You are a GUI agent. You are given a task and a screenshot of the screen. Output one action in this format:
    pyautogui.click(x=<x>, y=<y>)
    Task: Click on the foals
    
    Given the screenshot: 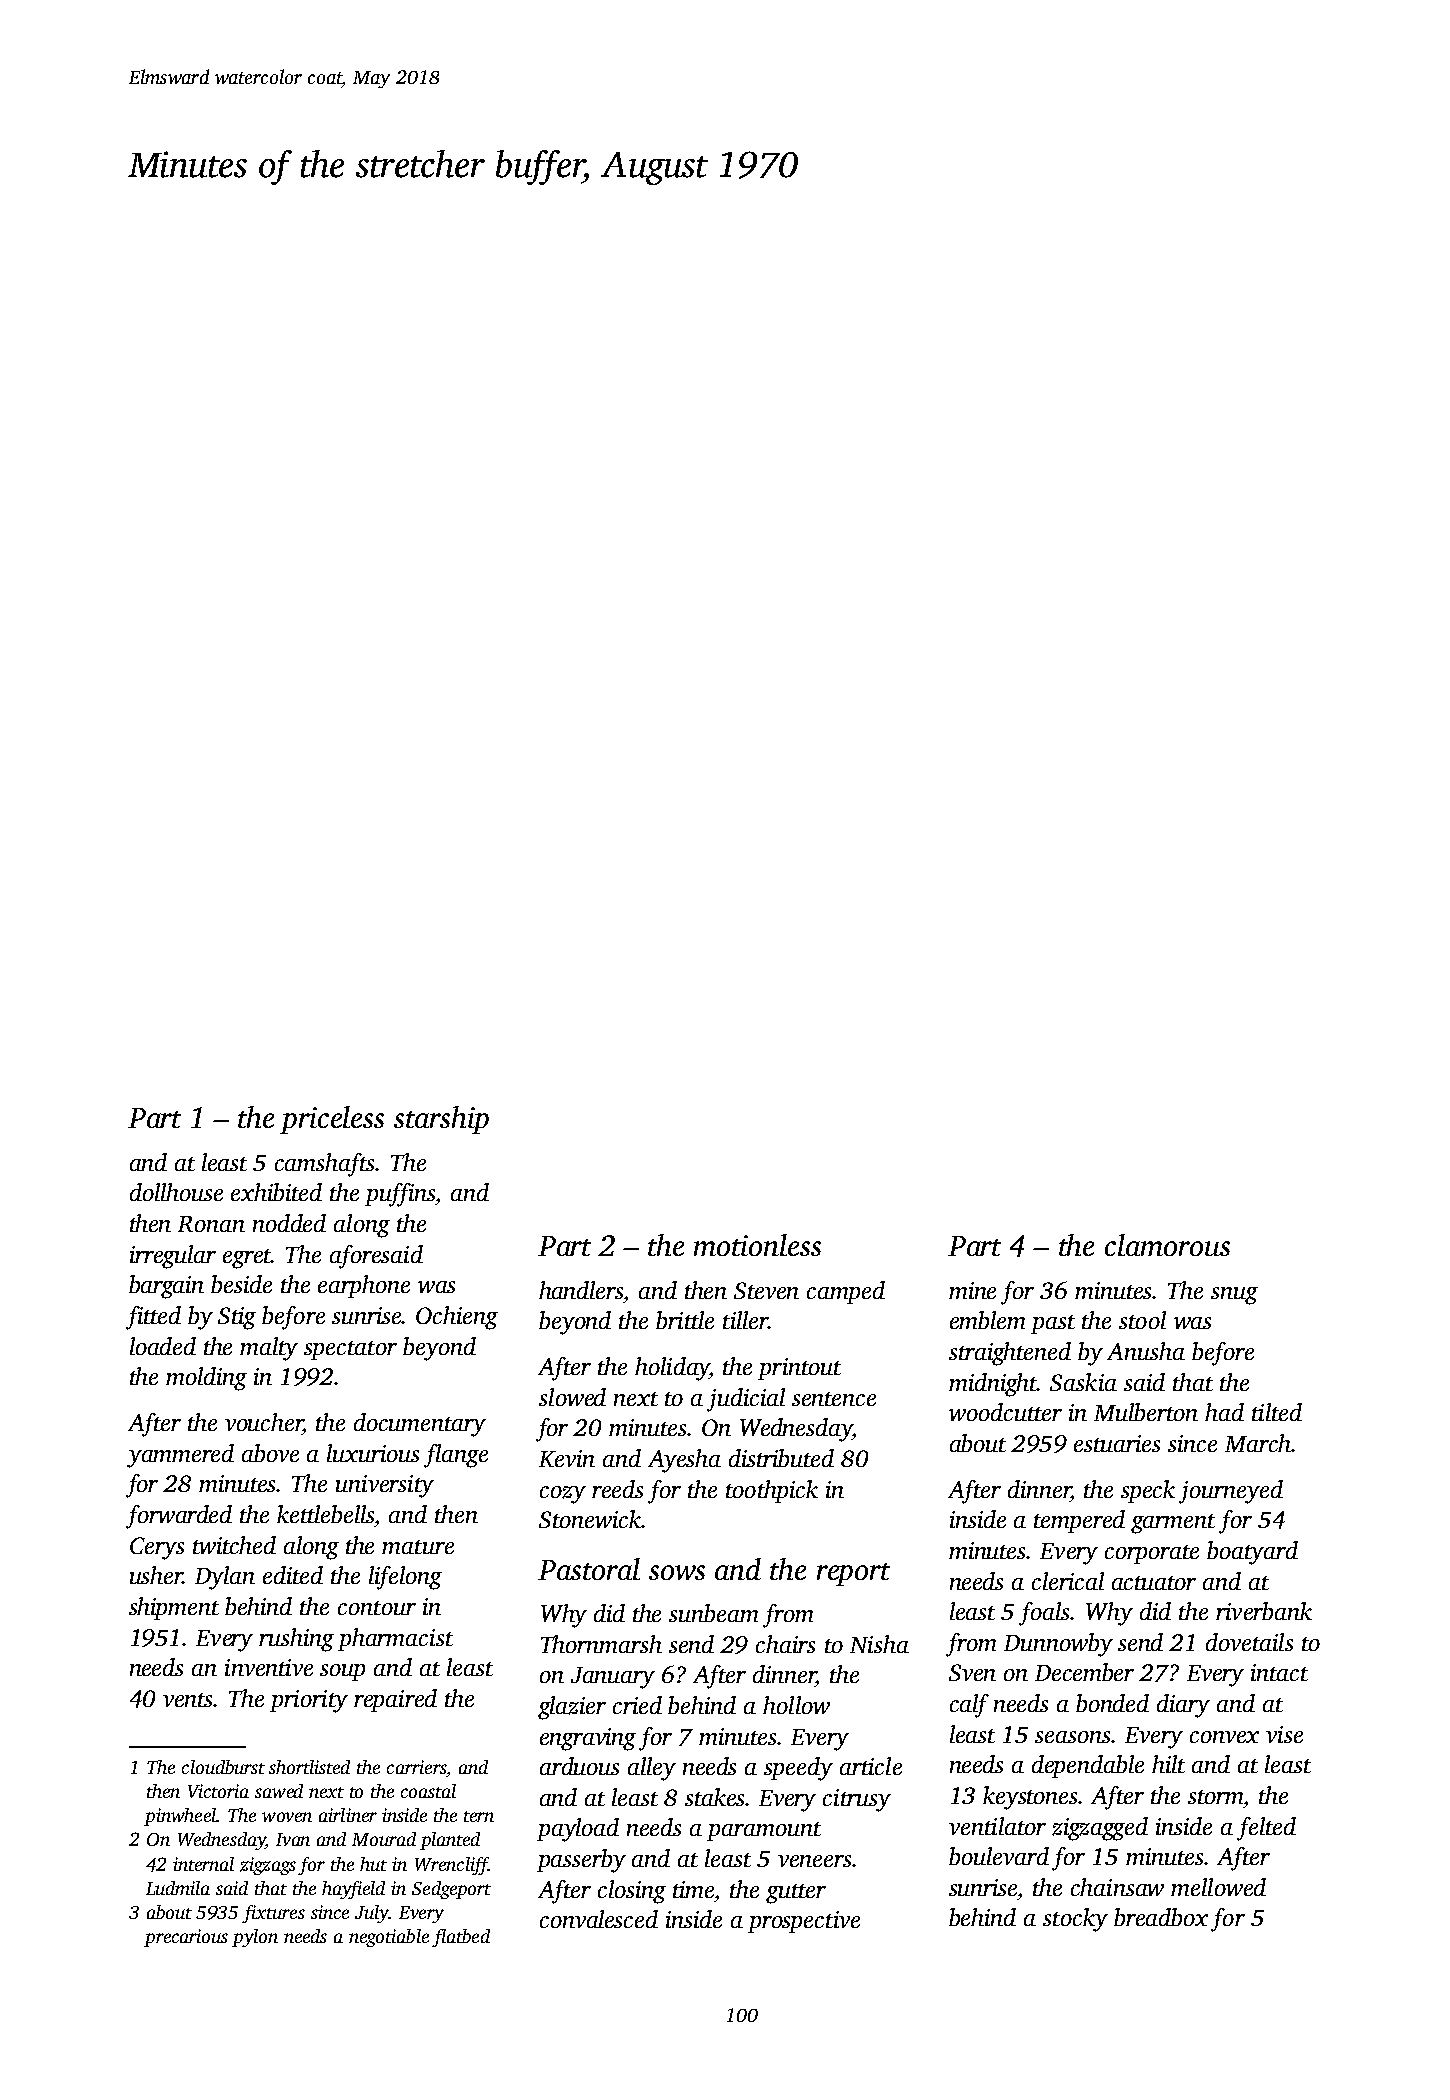 What is the action you would take?
    pyautogui.click(x=1045, y=1614)
